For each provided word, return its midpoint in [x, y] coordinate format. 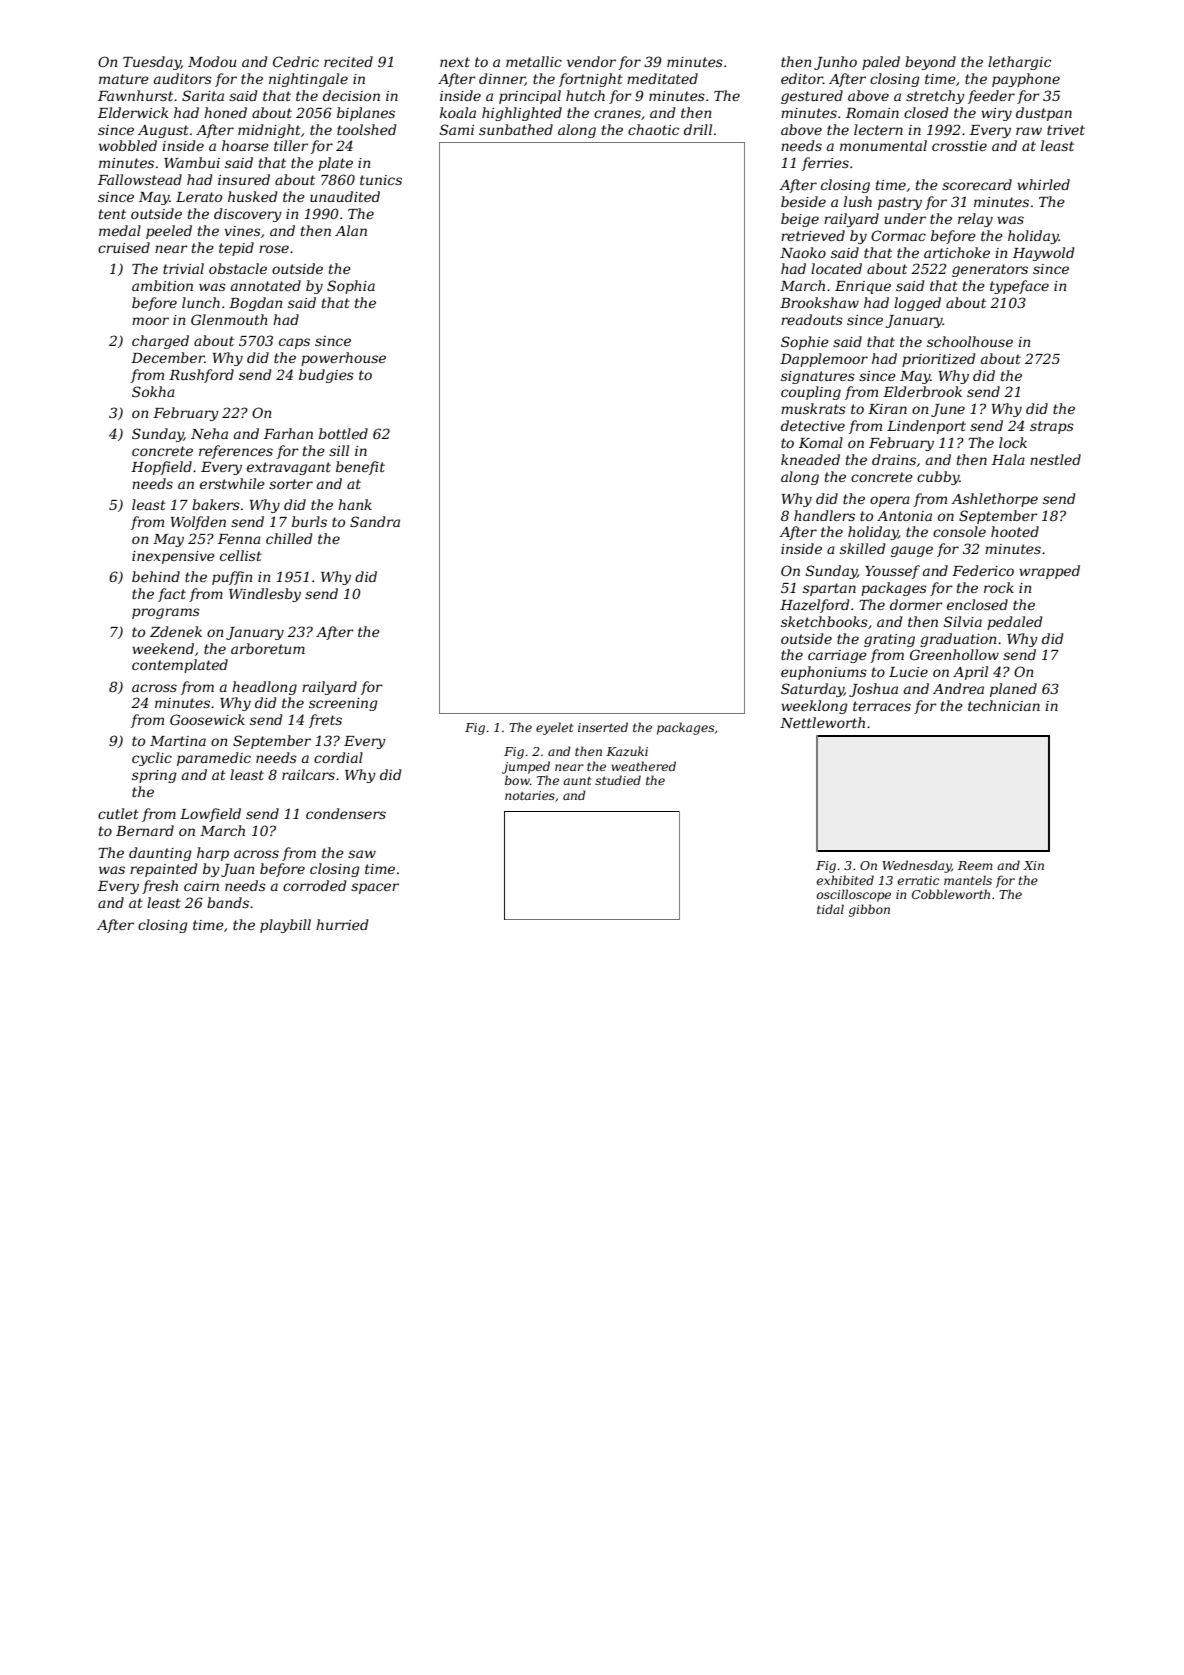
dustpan [1044, 114]
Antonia [904, 516]
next [455, 62]
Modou [212, 61]
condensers [346, 813]
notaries [530, 795]
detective [813, 425]
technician [1004, 705]
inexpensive [173, 557]
